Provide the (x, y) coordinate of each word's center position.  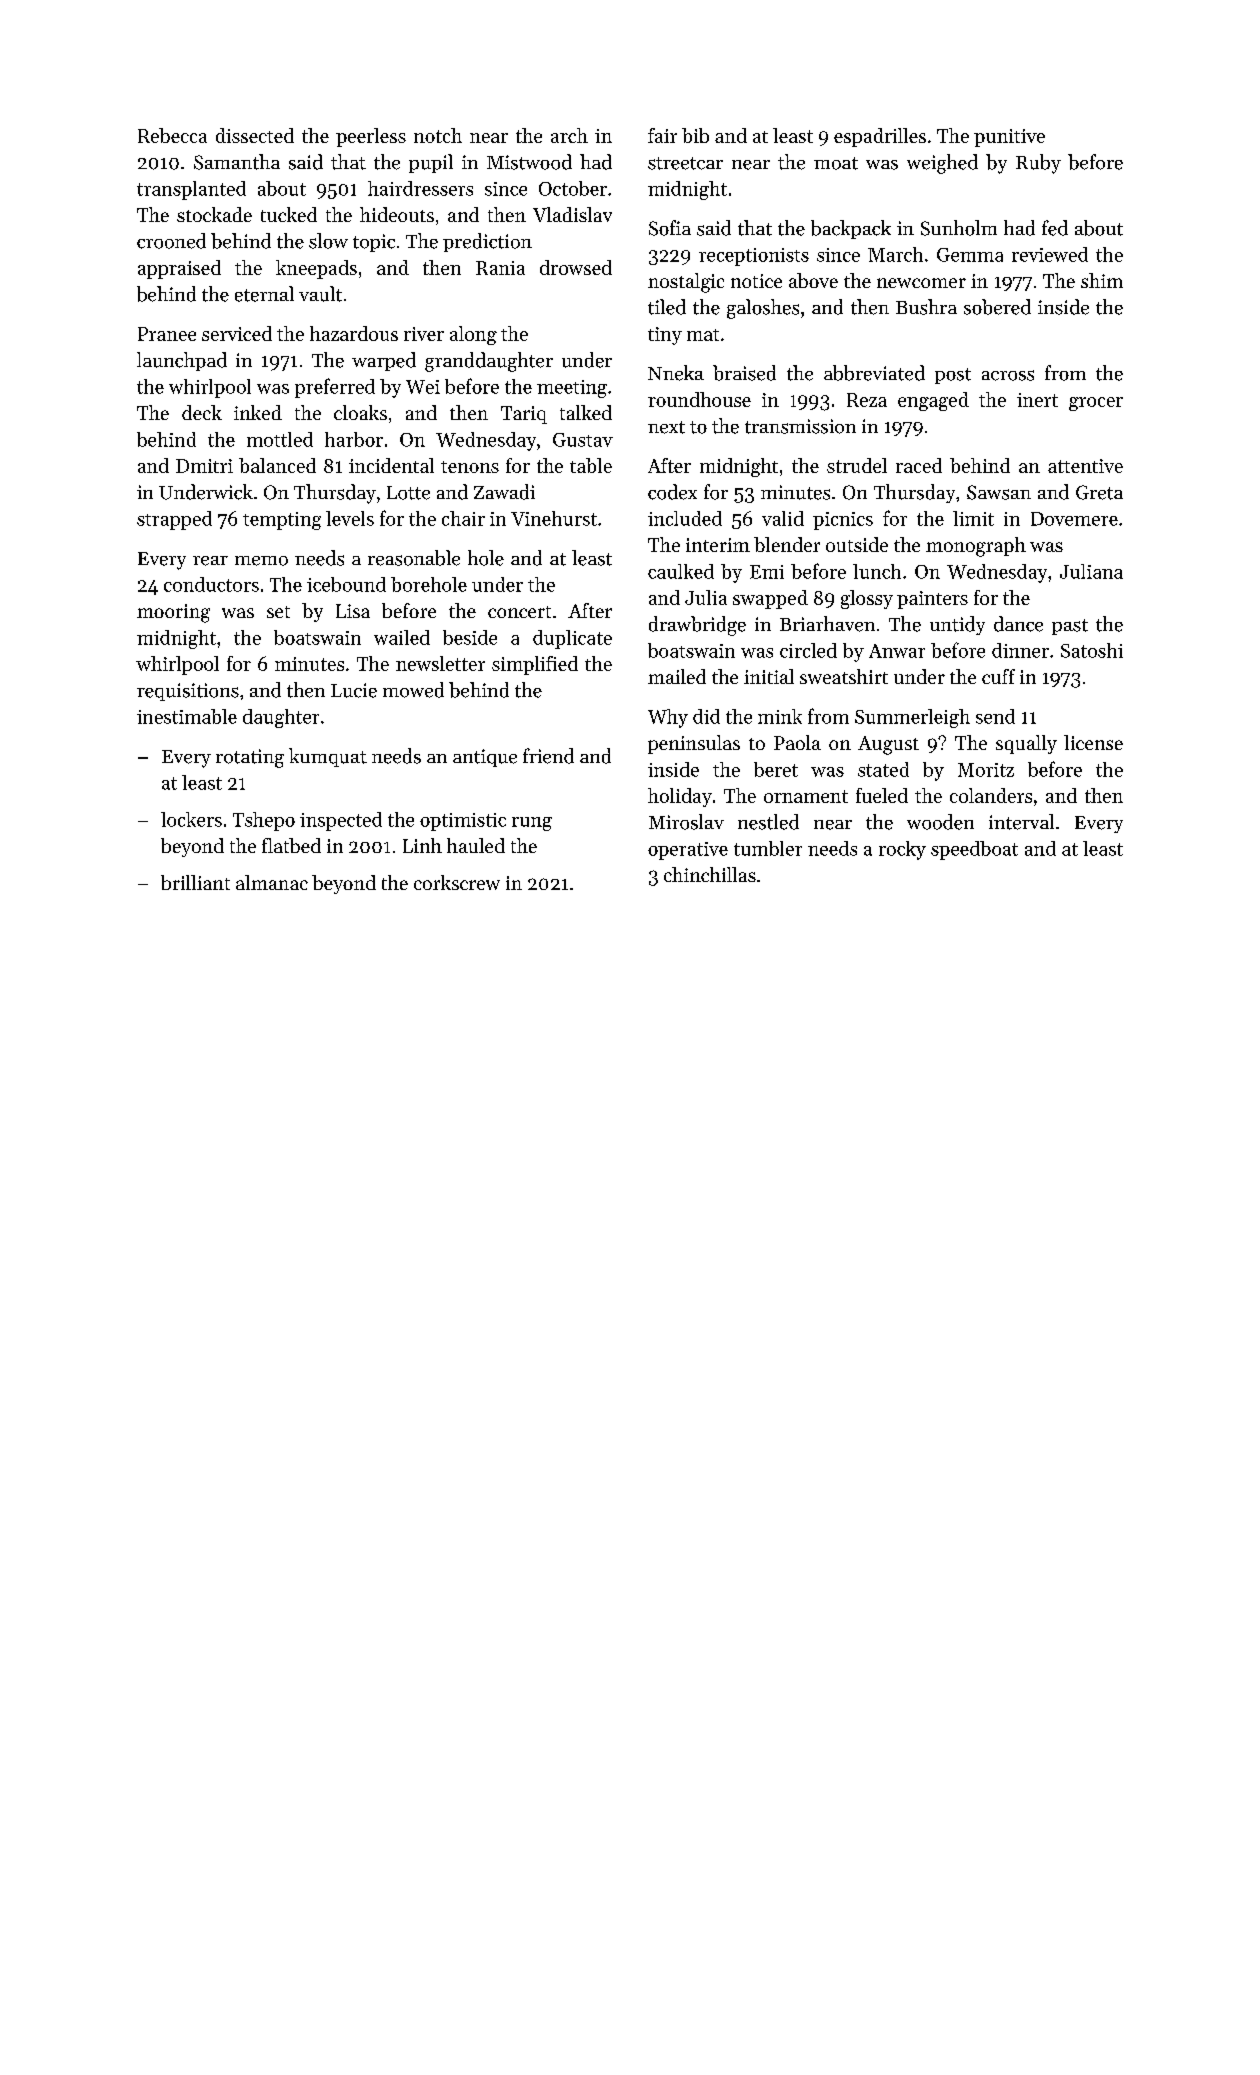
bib (695, 135)
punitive (1009, 138)
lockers (191, 819)
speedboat (974, 850)
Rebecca (172, 135)
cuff (998, 676)
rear (210, 561)
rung (532, 824)
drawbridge (697, 626)
